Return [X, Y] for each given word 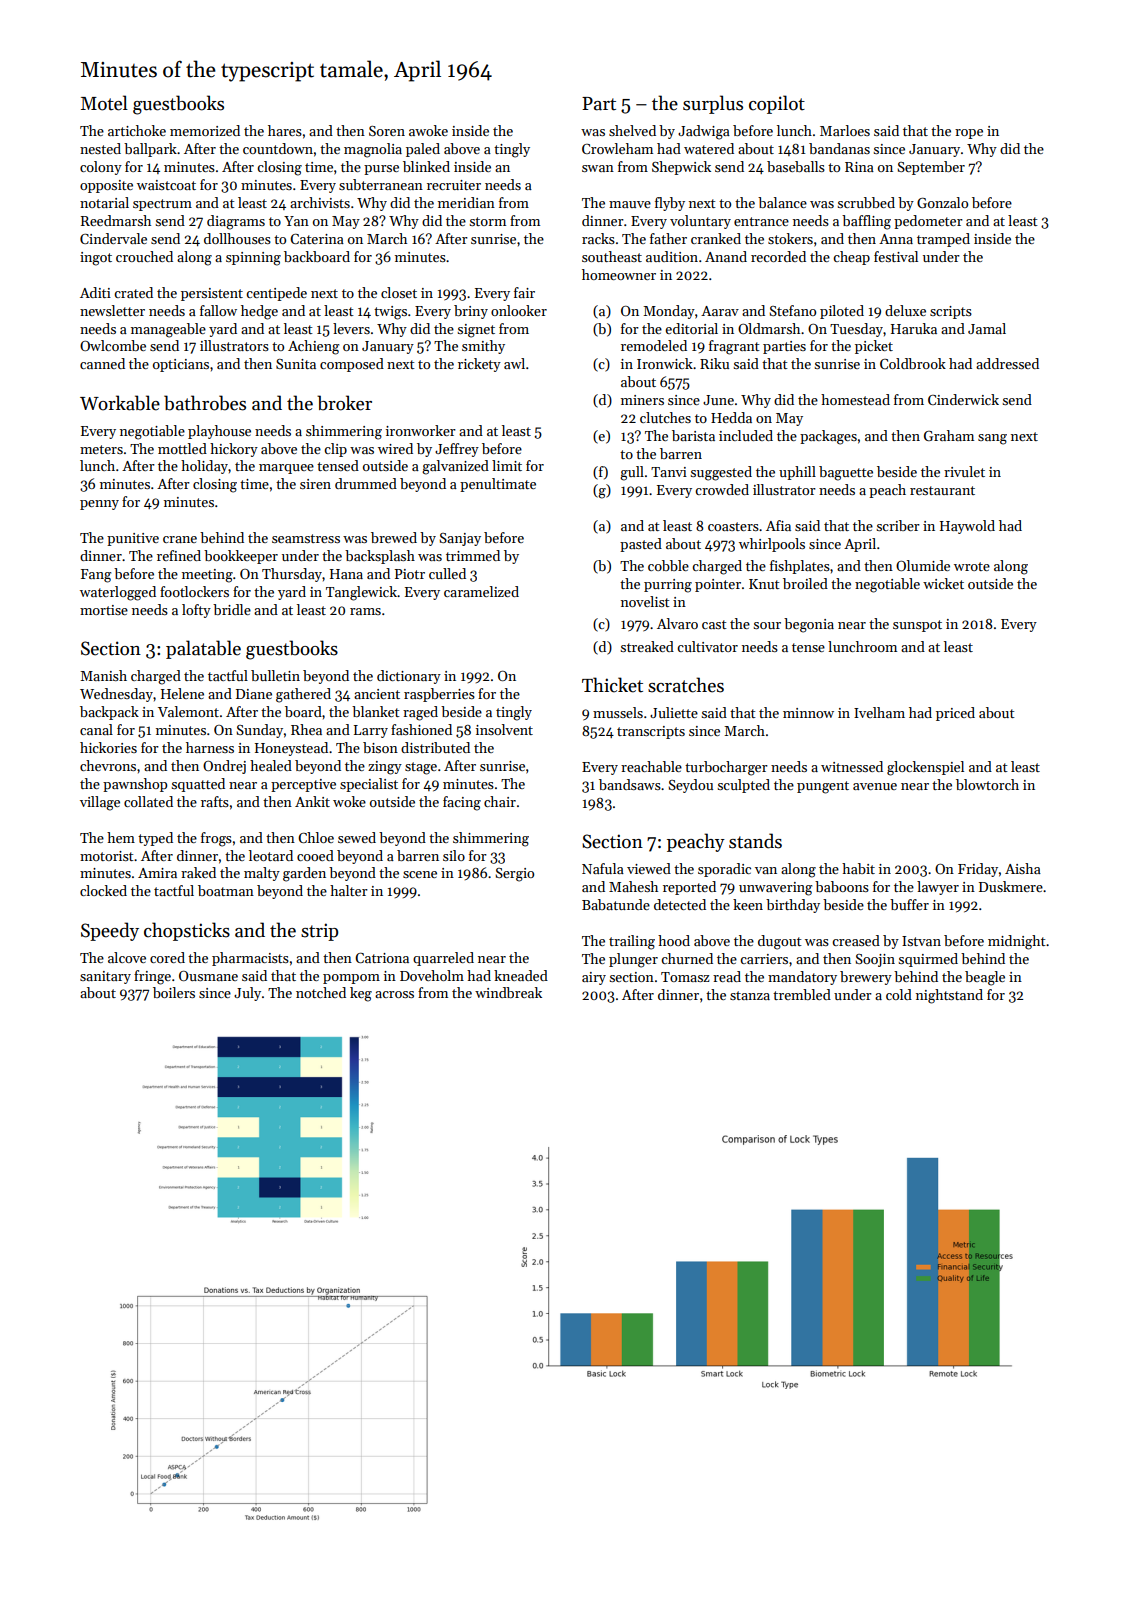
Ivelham [879, 712]
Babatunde [616, 904]
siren [315, 484]
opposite [106, 186]
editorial [691, 328]
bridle [232, 609]
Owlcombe [113, 345]
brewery [866, 978]
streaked [647, 646]
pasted [641, 545]
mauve [630, 204]
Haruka [914, 328]
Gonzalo [942, 202]
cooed [315, 855]
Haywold [967, 527]
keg [361, 994]
